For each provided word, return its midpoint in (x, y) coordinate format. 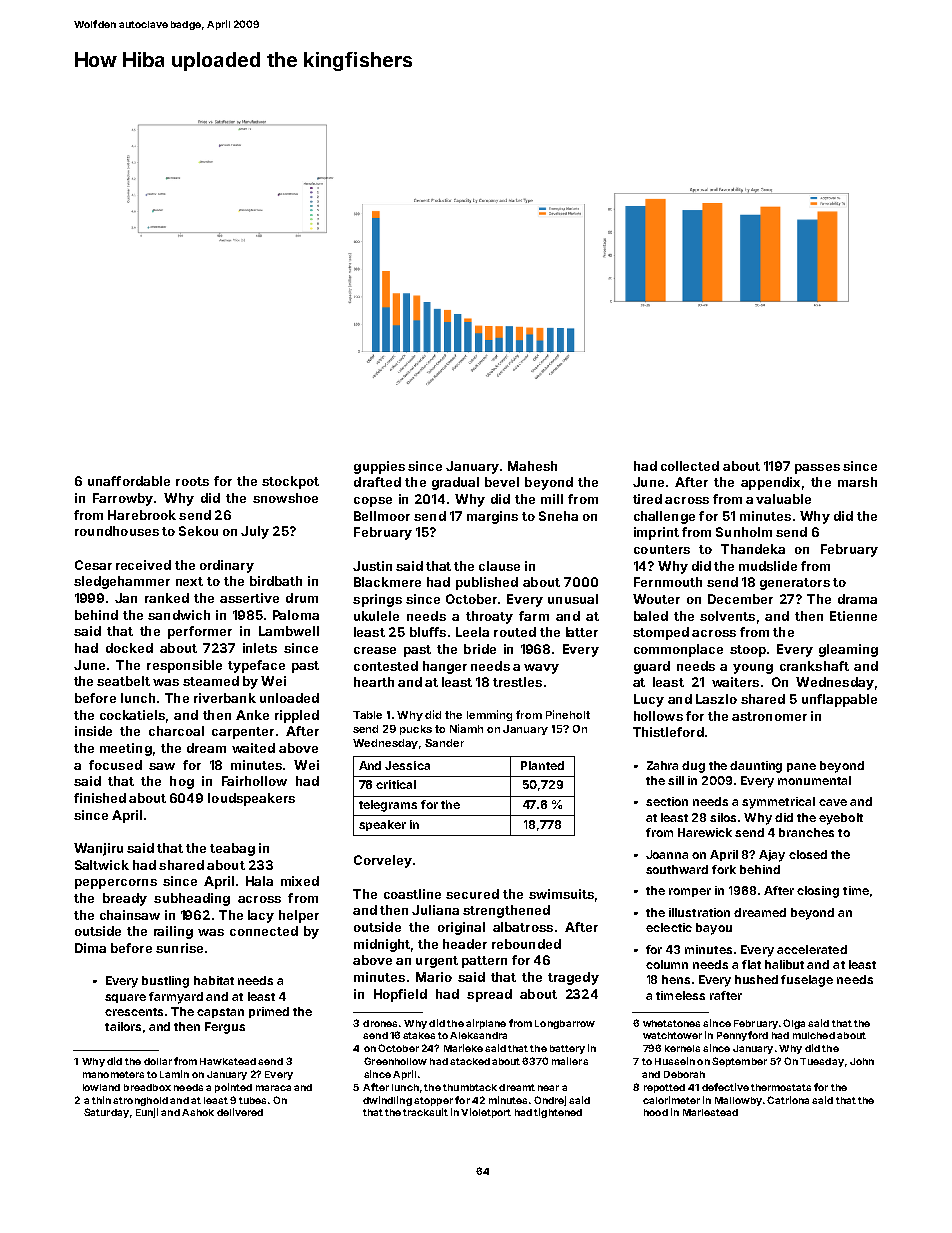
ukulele (376, 616)
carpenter (243, 733)
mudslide (768, 566)
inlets (260, 648)
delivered (240, 1112)
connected (264, 931)
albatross (523, 927)
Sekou (198, 531)
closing (818, 892)
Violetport (486, 1113)
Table (367, 715)
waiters (735, 682)
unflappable (839, 700)
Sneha (558, 516)
